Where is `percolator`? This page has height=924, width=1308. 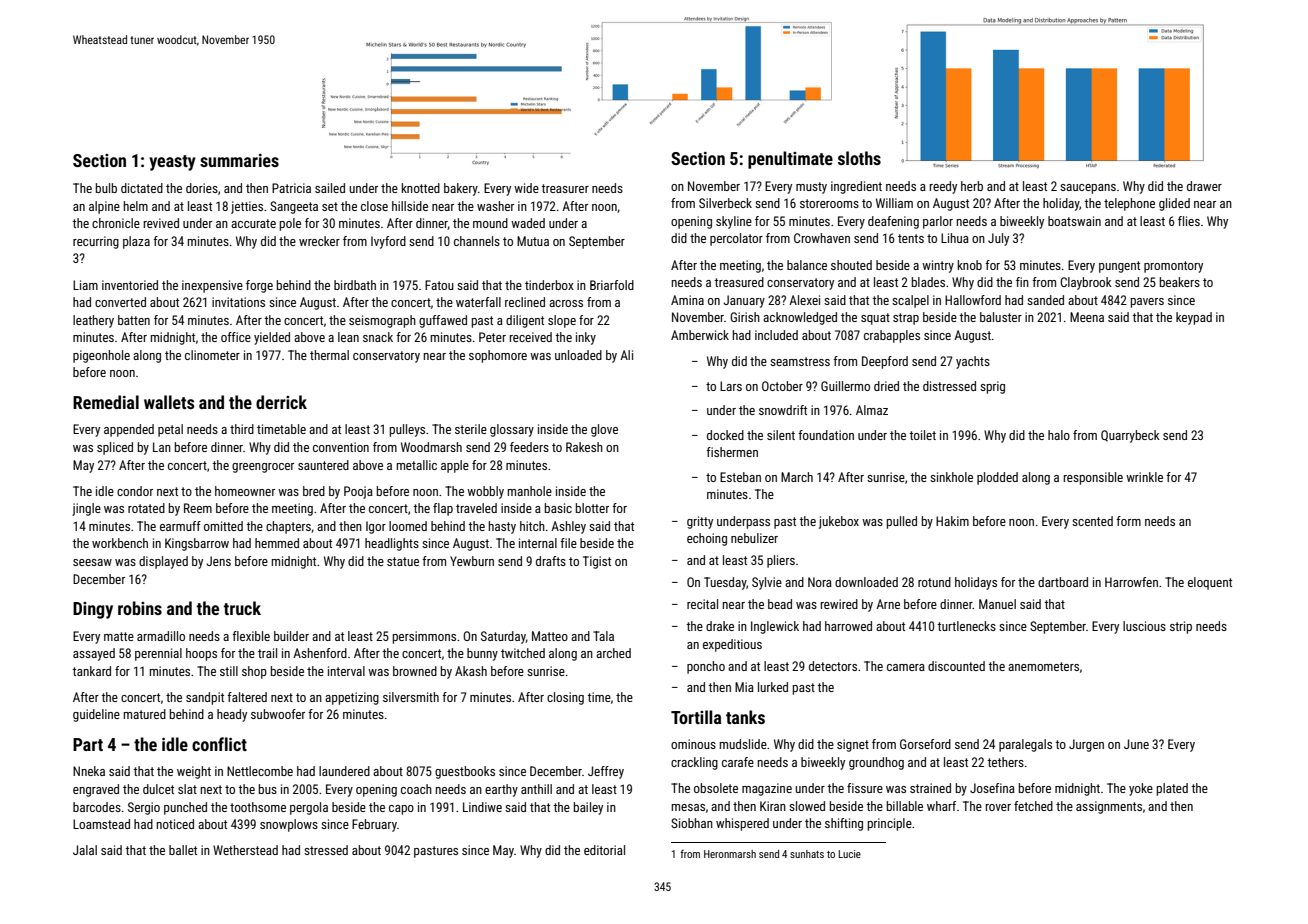
percolator is located at coordinates (736, 239).
